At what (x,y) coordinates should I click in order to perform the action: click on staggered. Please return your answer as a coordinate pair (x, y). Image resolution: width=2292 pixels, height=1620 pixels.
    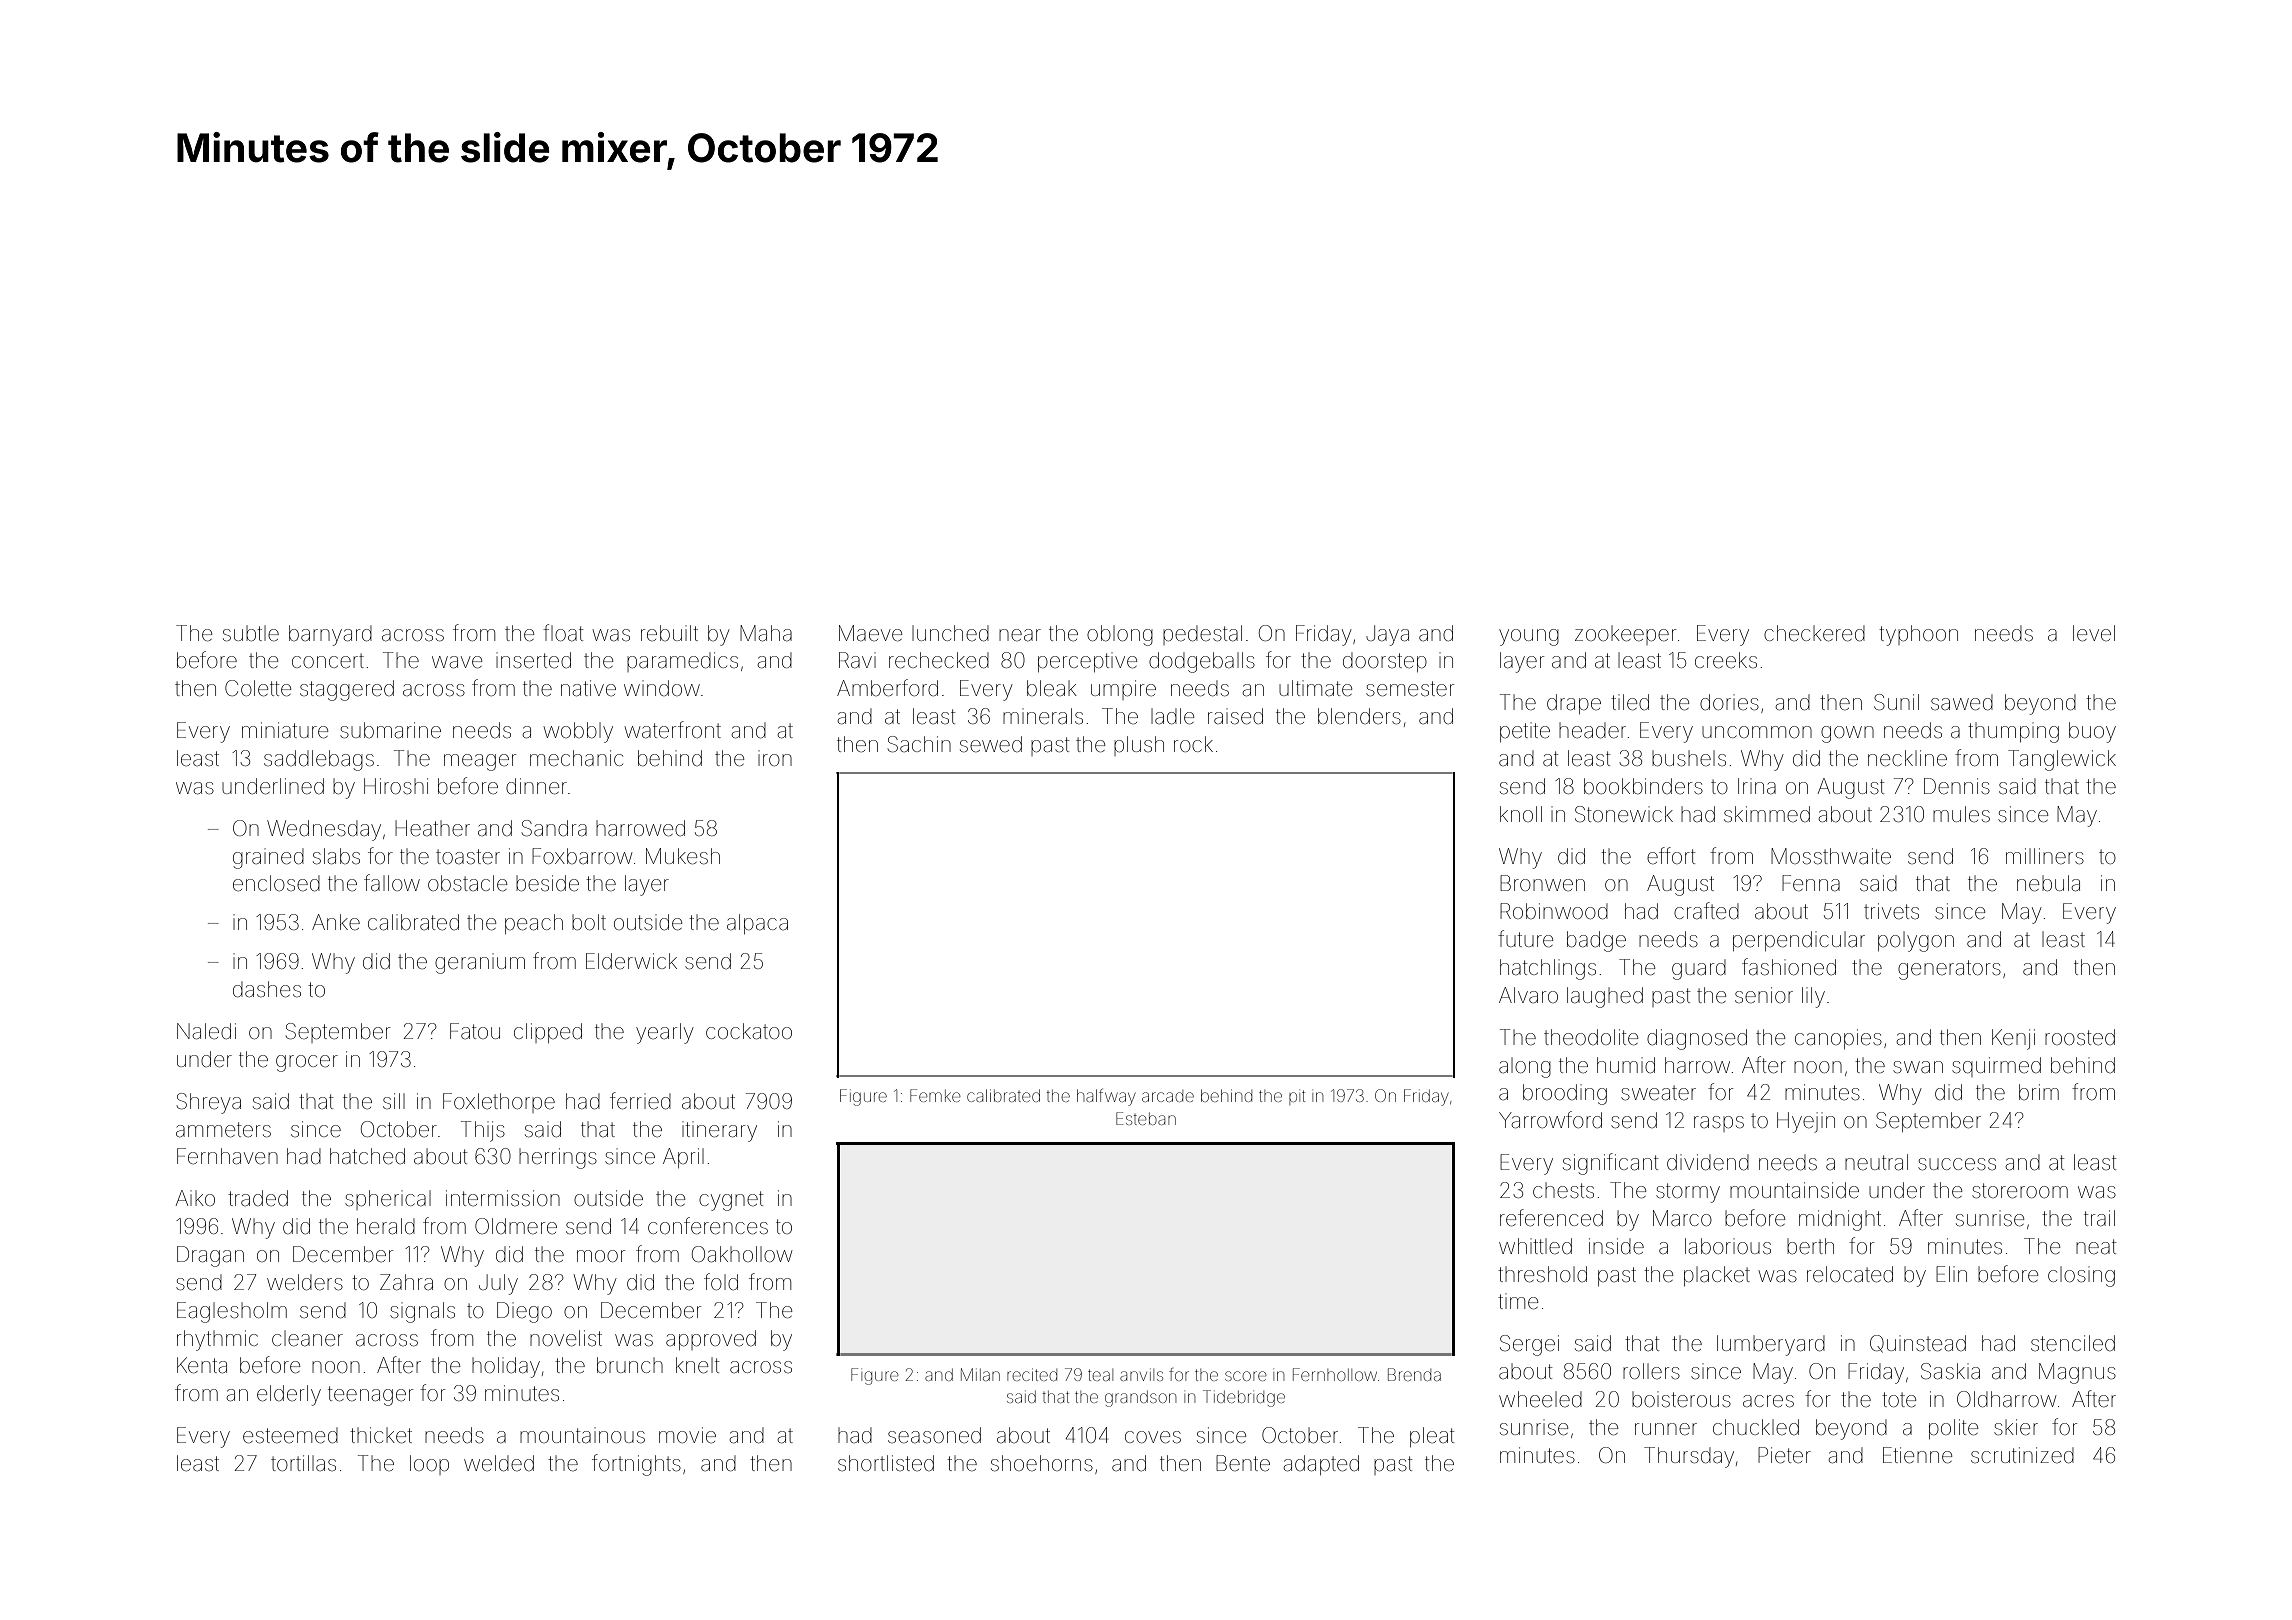
    Looking at the image, I should click on (347, 690).
